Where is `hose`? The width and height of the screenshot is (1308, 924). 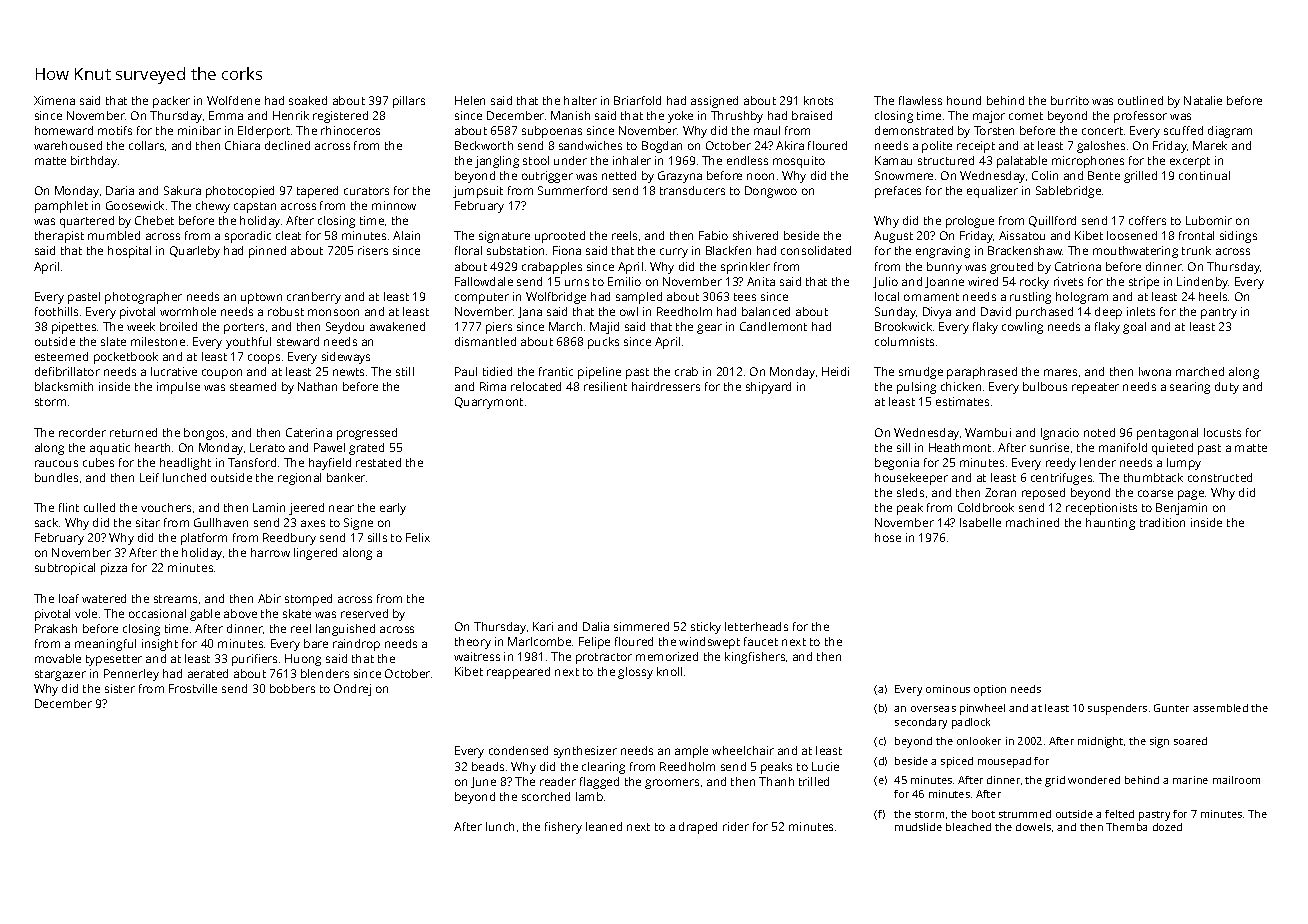
hose is located at coordinates (888, 537).
